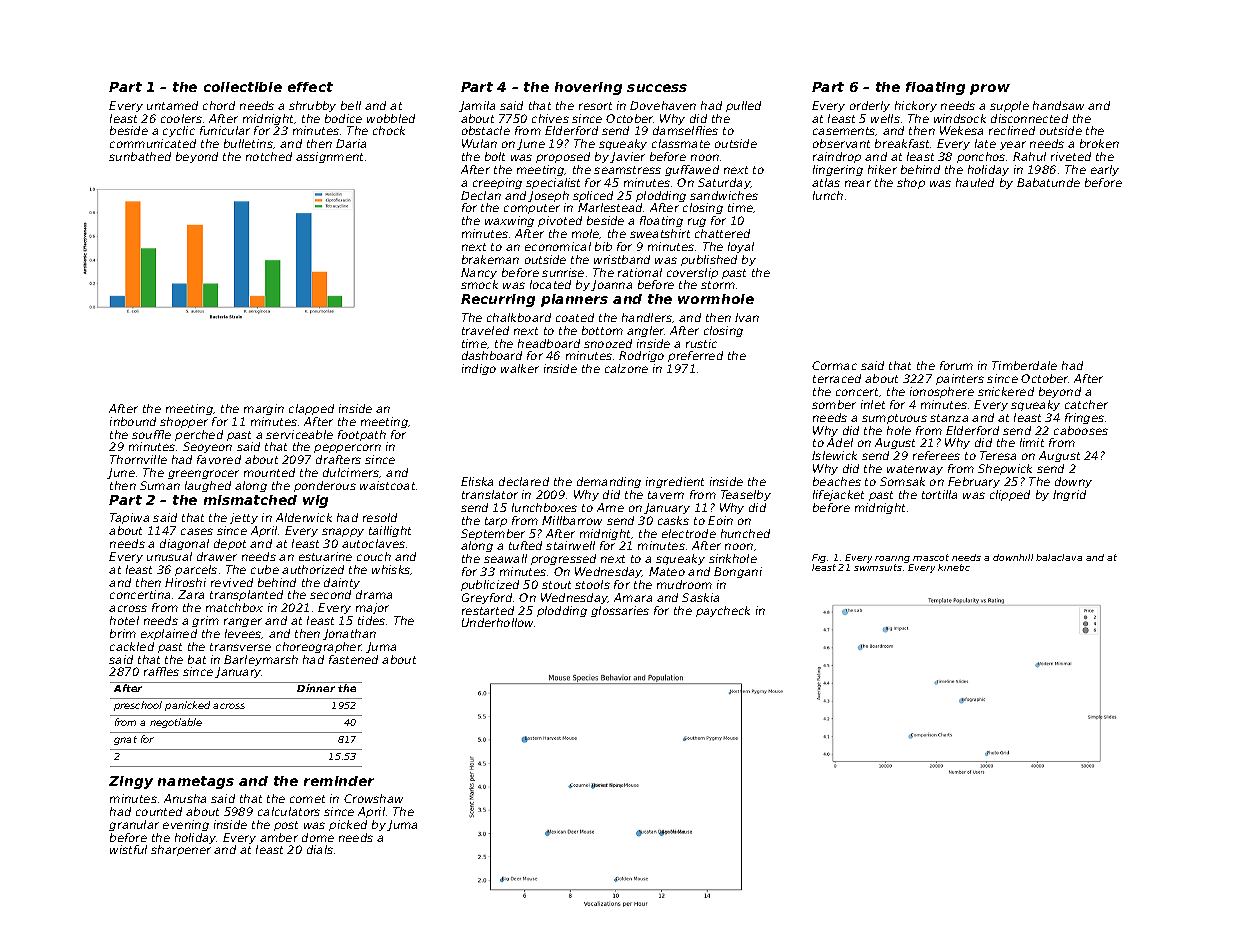 Image resolution: width=1233 pixels, height=952 pixels. What do you see at coordinates (990, 89) in the screenshot?
I see `prow` at bounding box center [990, 89].
